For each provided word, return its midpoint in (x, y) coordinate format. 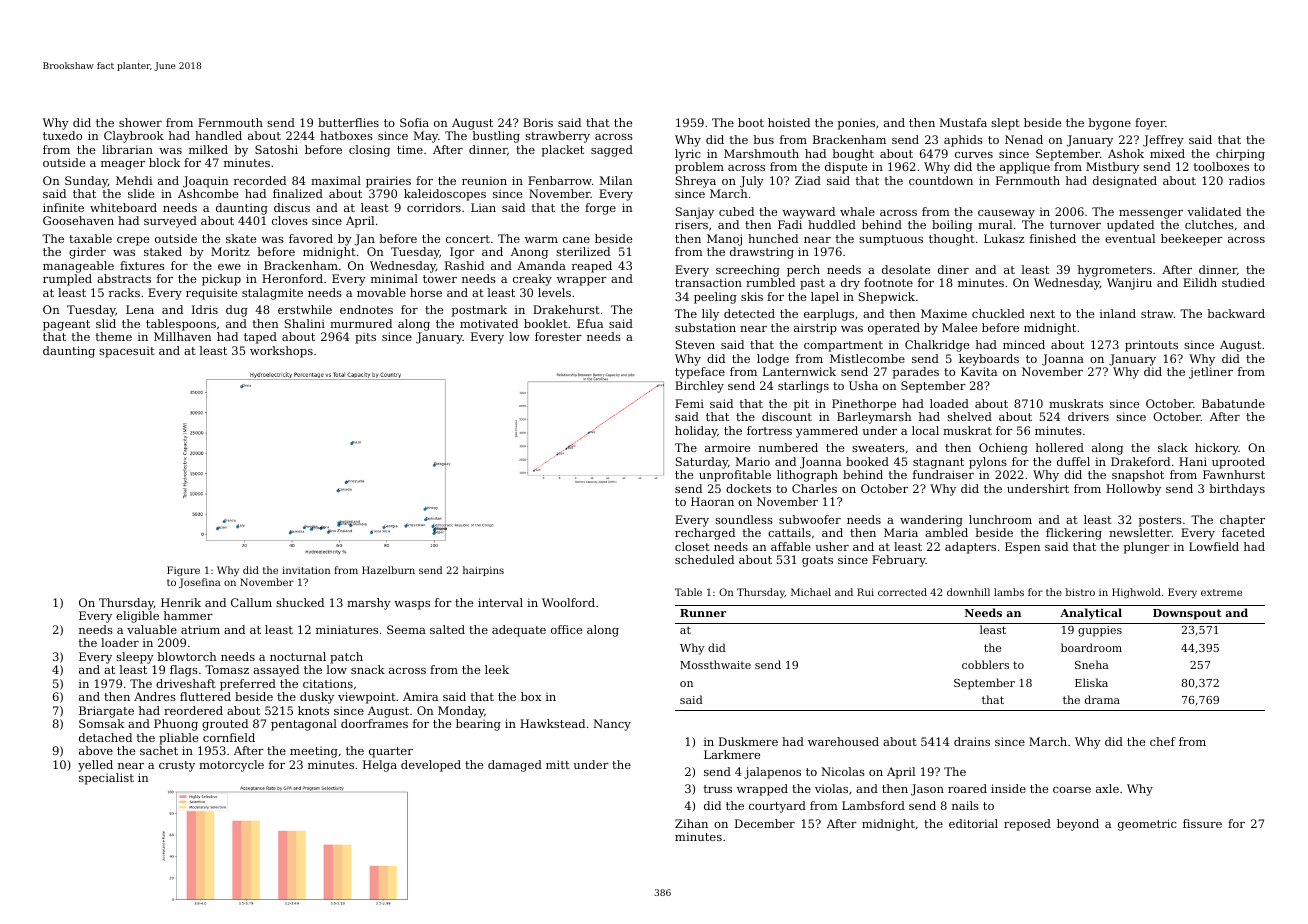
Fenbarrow (560, 180)
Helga (380, 766)
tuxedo (62, 135)
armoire (727, 447)
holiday (696, 432)
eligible (137, 617)
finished (1053, 238)
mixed (1167, 153)
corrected (902, 592)
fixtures (142, 265)
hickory (1217, 449)
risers (691, 224)
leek (497, 669)
